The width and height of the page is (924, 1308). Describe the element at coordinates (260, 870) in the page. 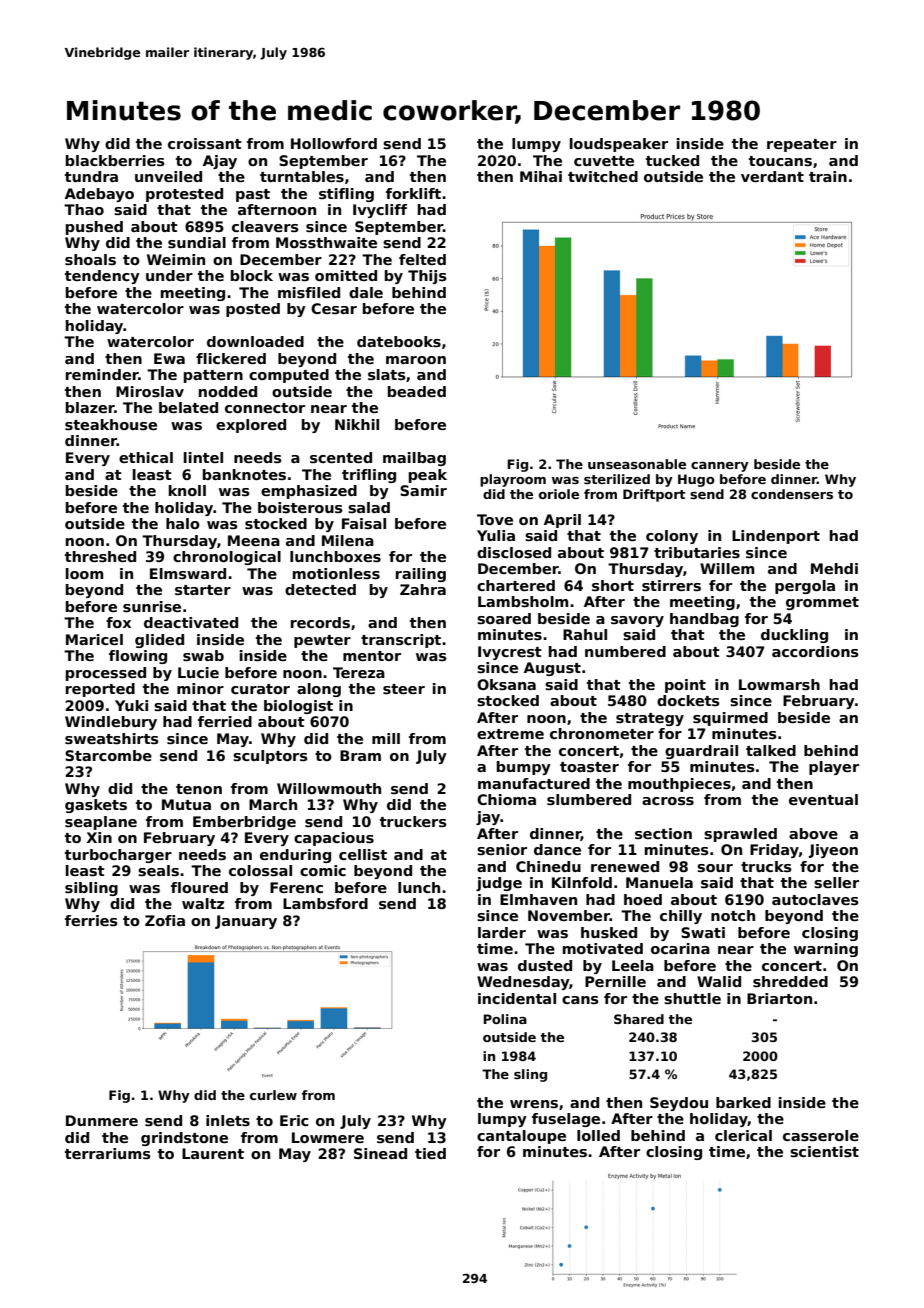

I see `colossal` at that location.
